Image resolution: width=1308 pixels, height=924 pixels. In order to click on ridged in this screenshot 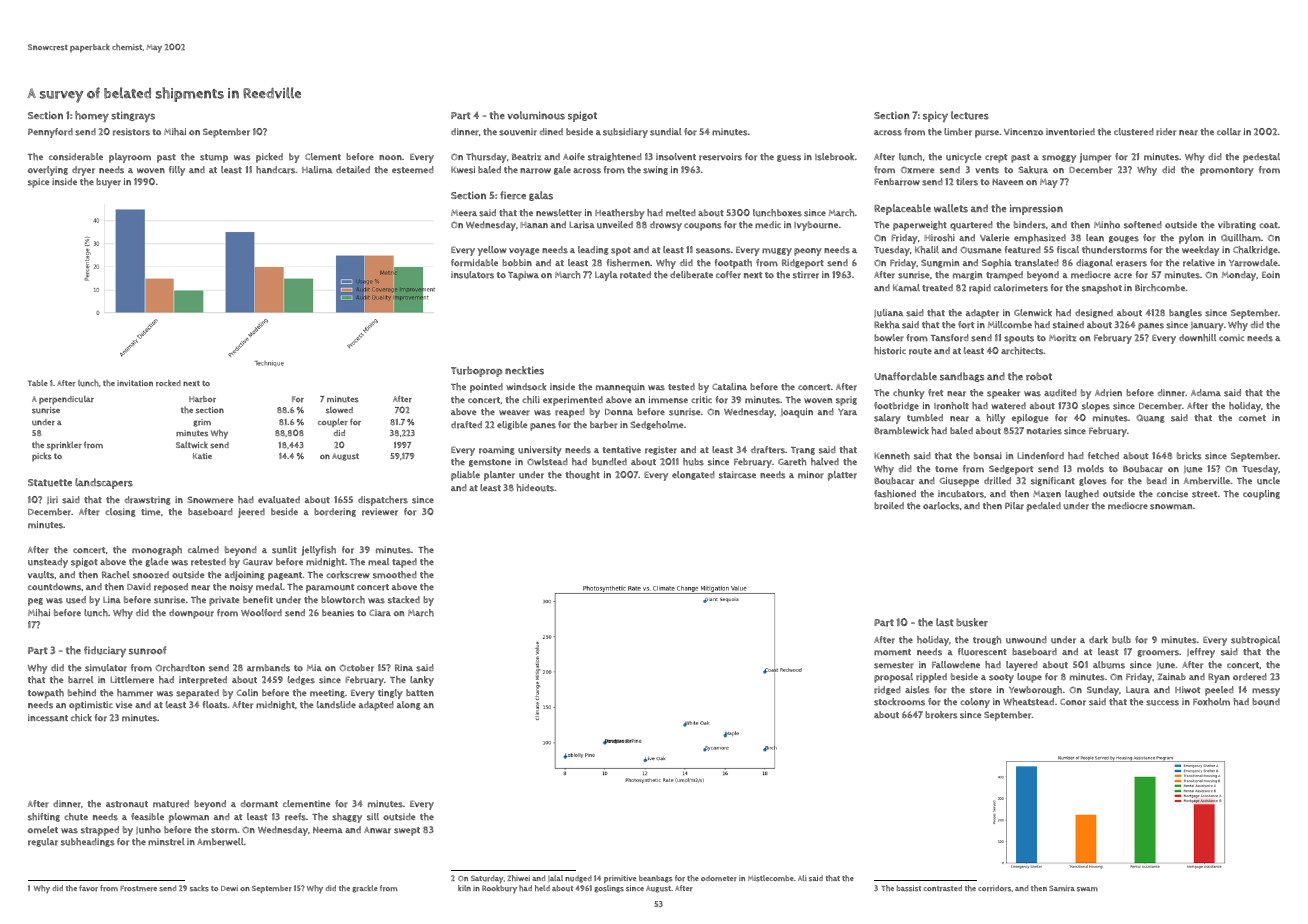, I will do `click(887, 690)`.
